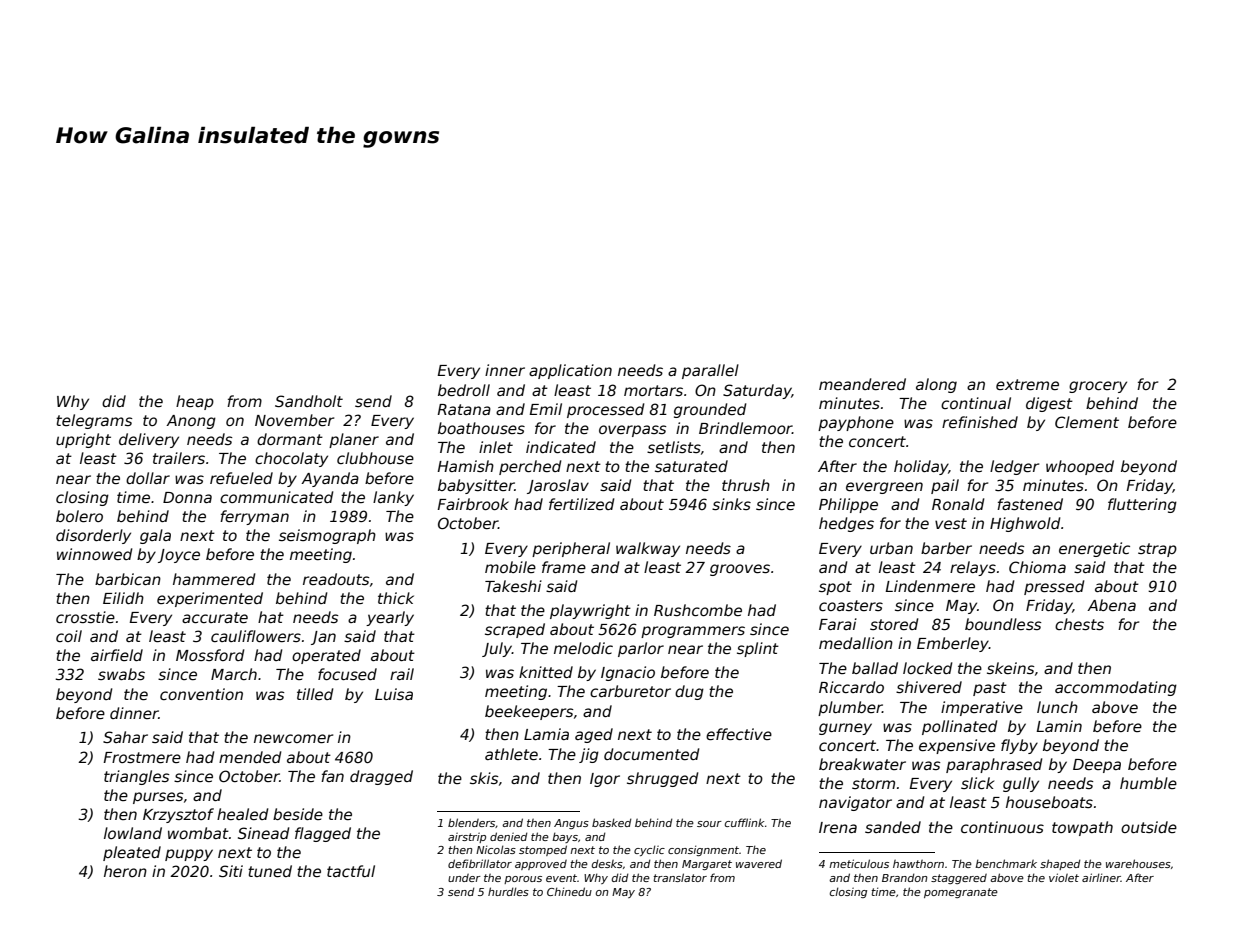  Describe the element at coordinates (960, 727) in the image. I see `pollinated` at that location.
